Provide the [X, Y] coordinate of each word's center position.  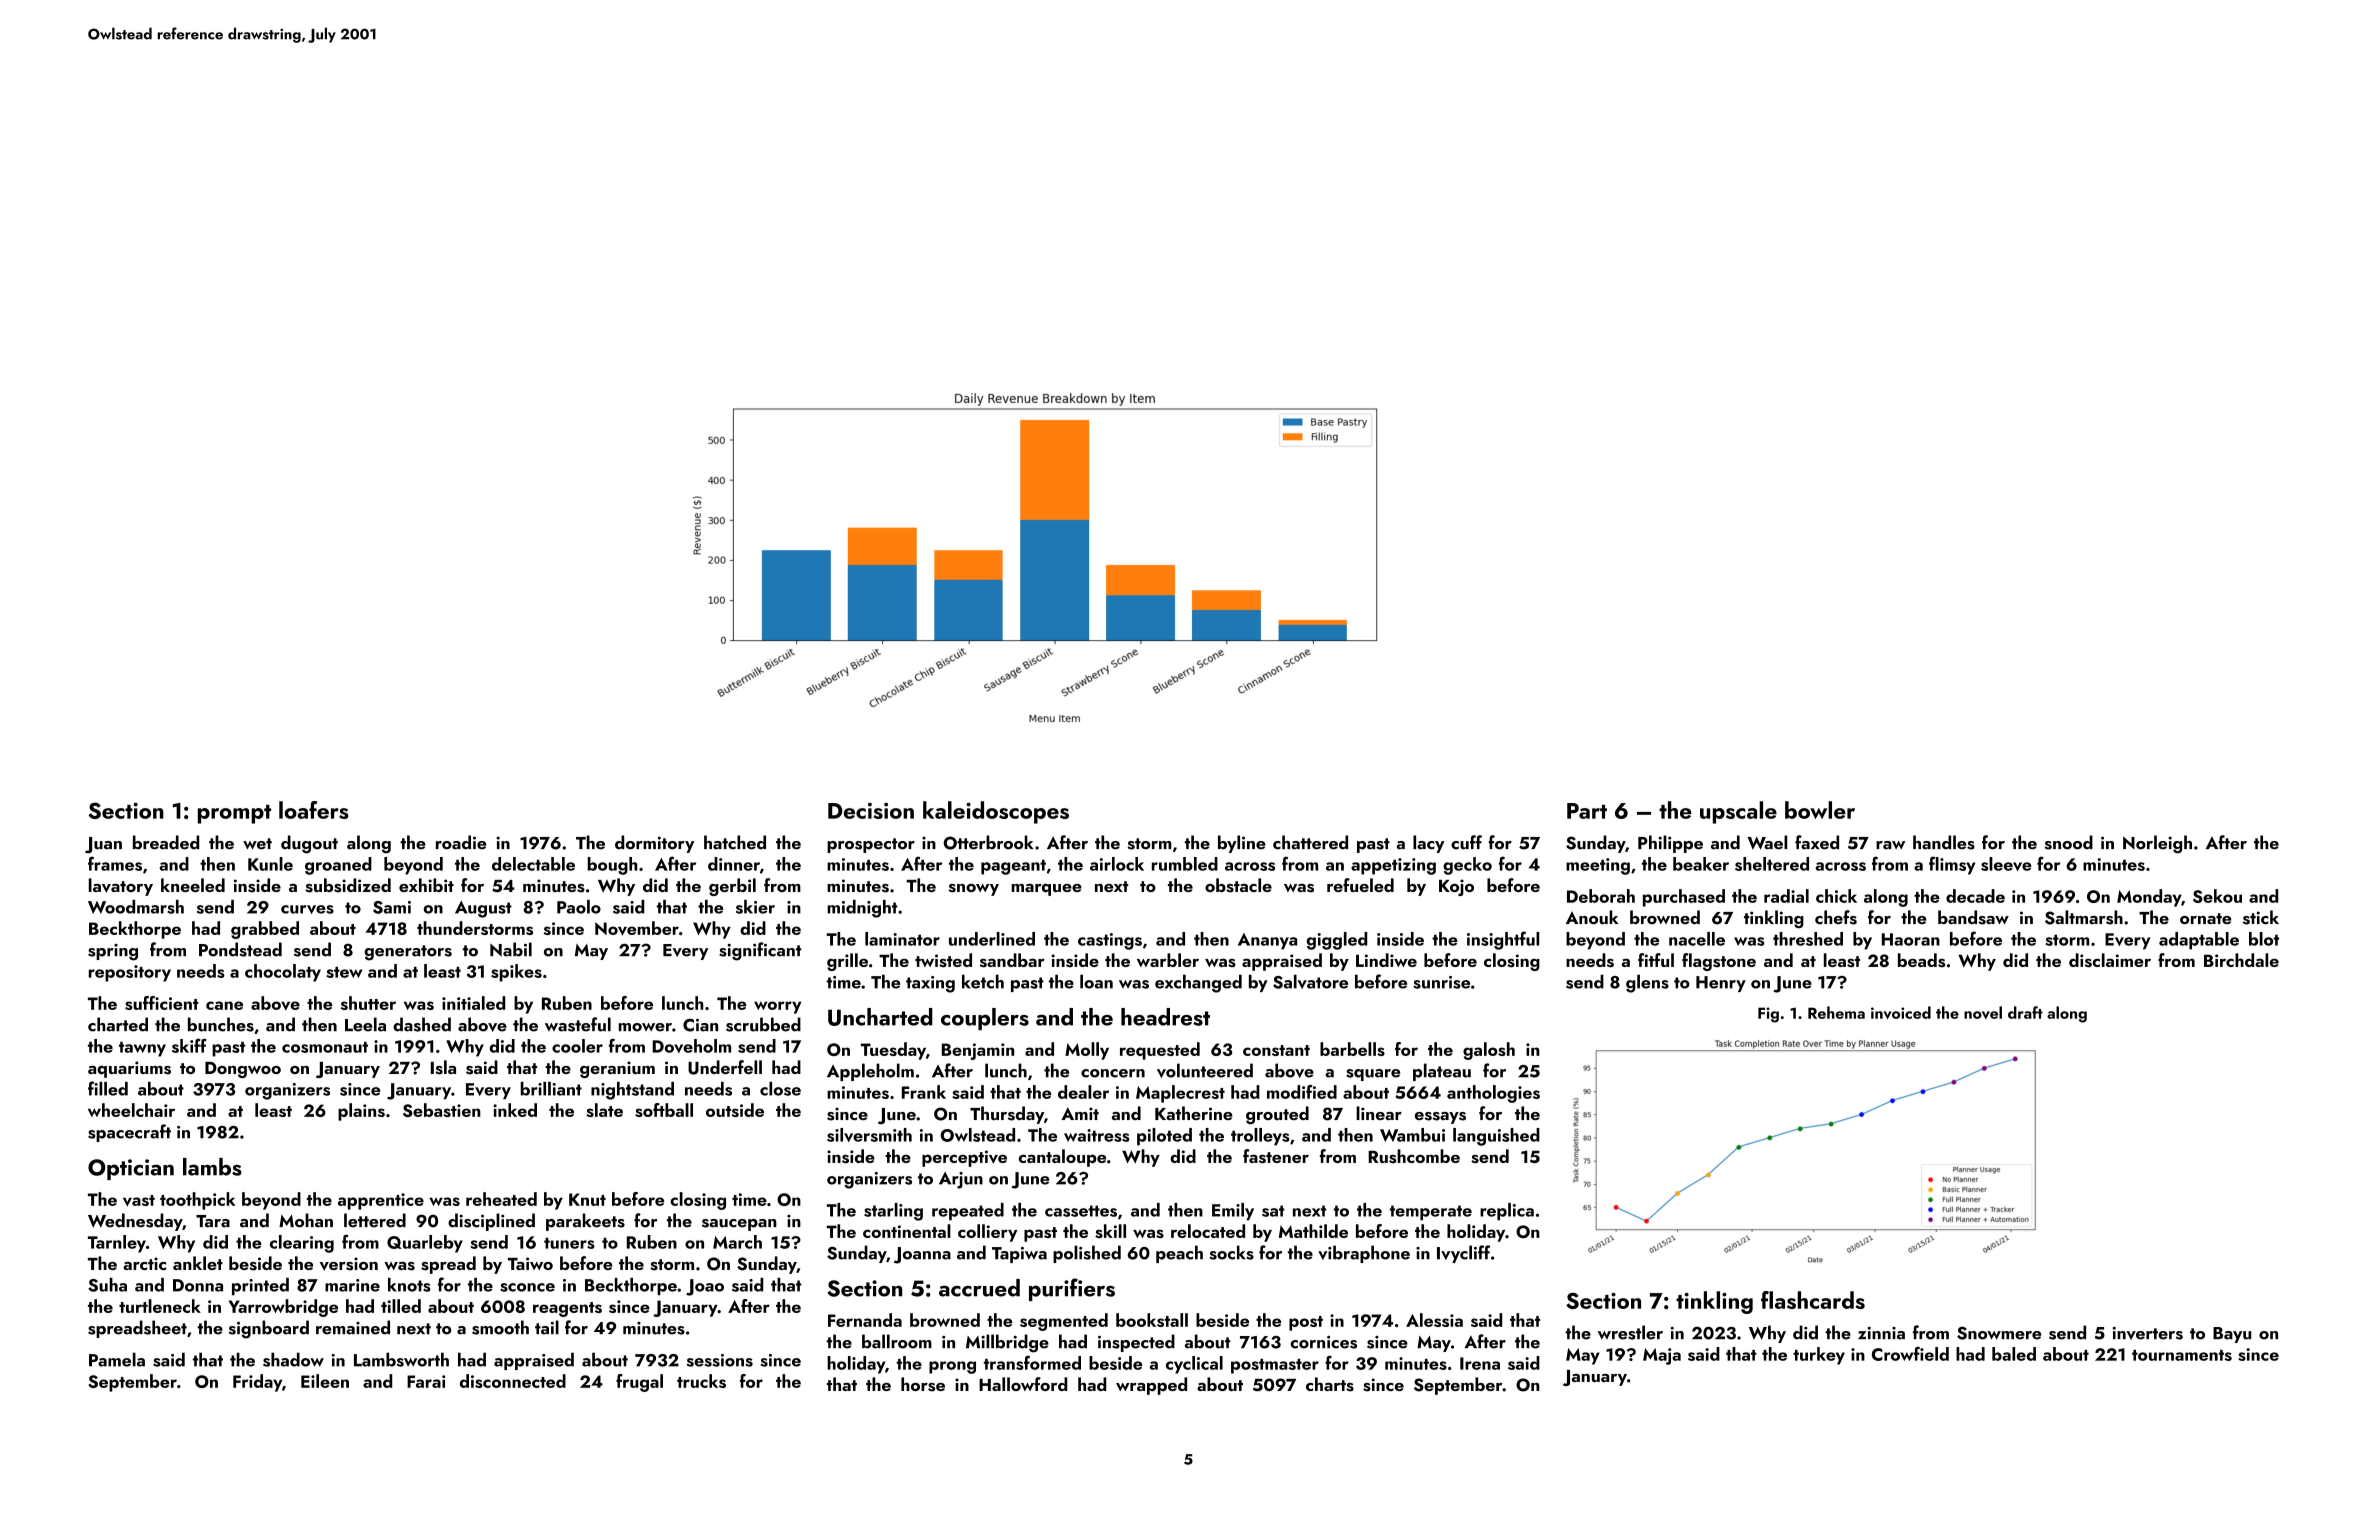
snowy [973, 890]
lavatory [121, 887]
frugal [639, 1383]
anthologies [1493, 1094]
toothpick [197, 1201]
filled [108, 1088]
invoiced [1901, 1012]
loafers [314, 810]
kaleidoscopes [996, 812]
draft [2025, 1012]
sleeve [2006, 864]
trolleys [1260, 1137]
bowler [1820, 810]
